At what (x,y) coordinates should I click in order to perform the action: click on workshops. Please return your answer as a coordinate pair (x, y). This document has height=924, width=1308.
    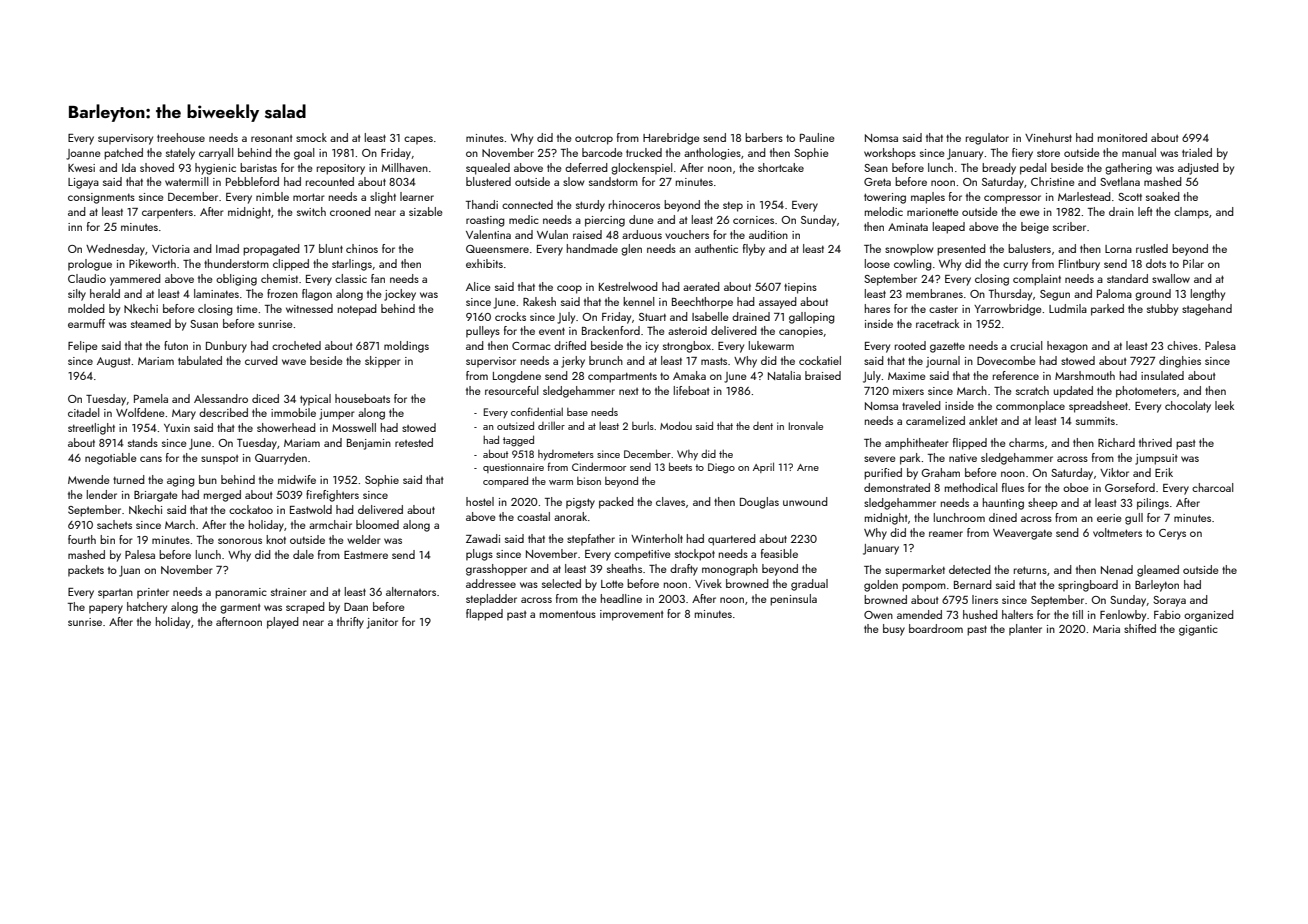
    Looking at the image, I should click on (890, 154).
